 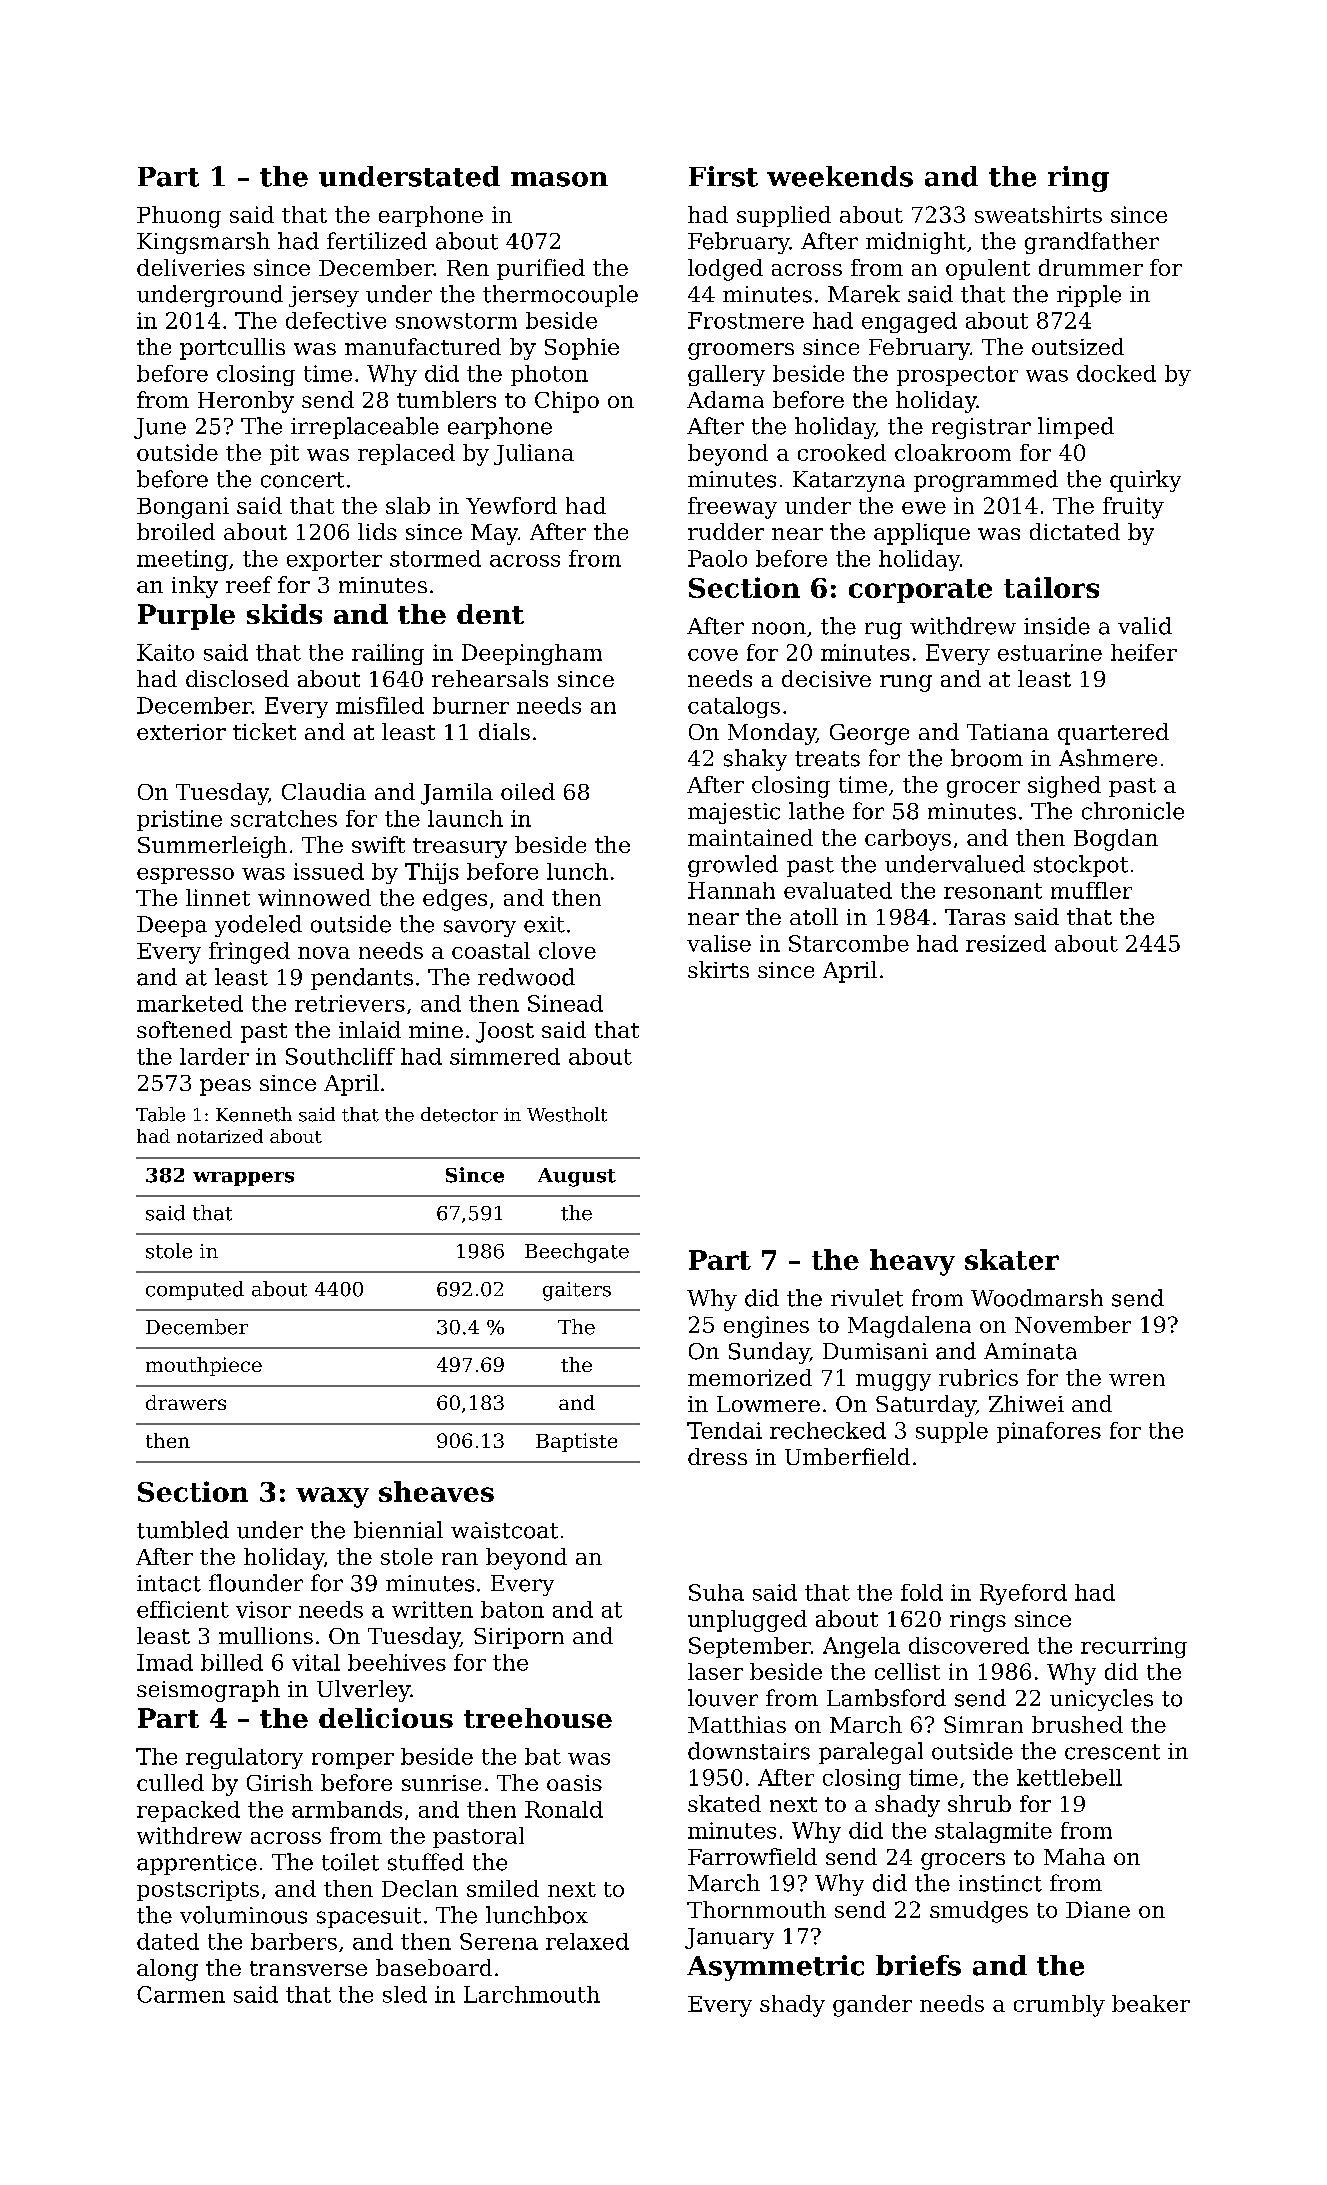 What do you see at coordinates (191, 267) in the screenshot?
I see `deliveries` at bounding box center [191, 267].
